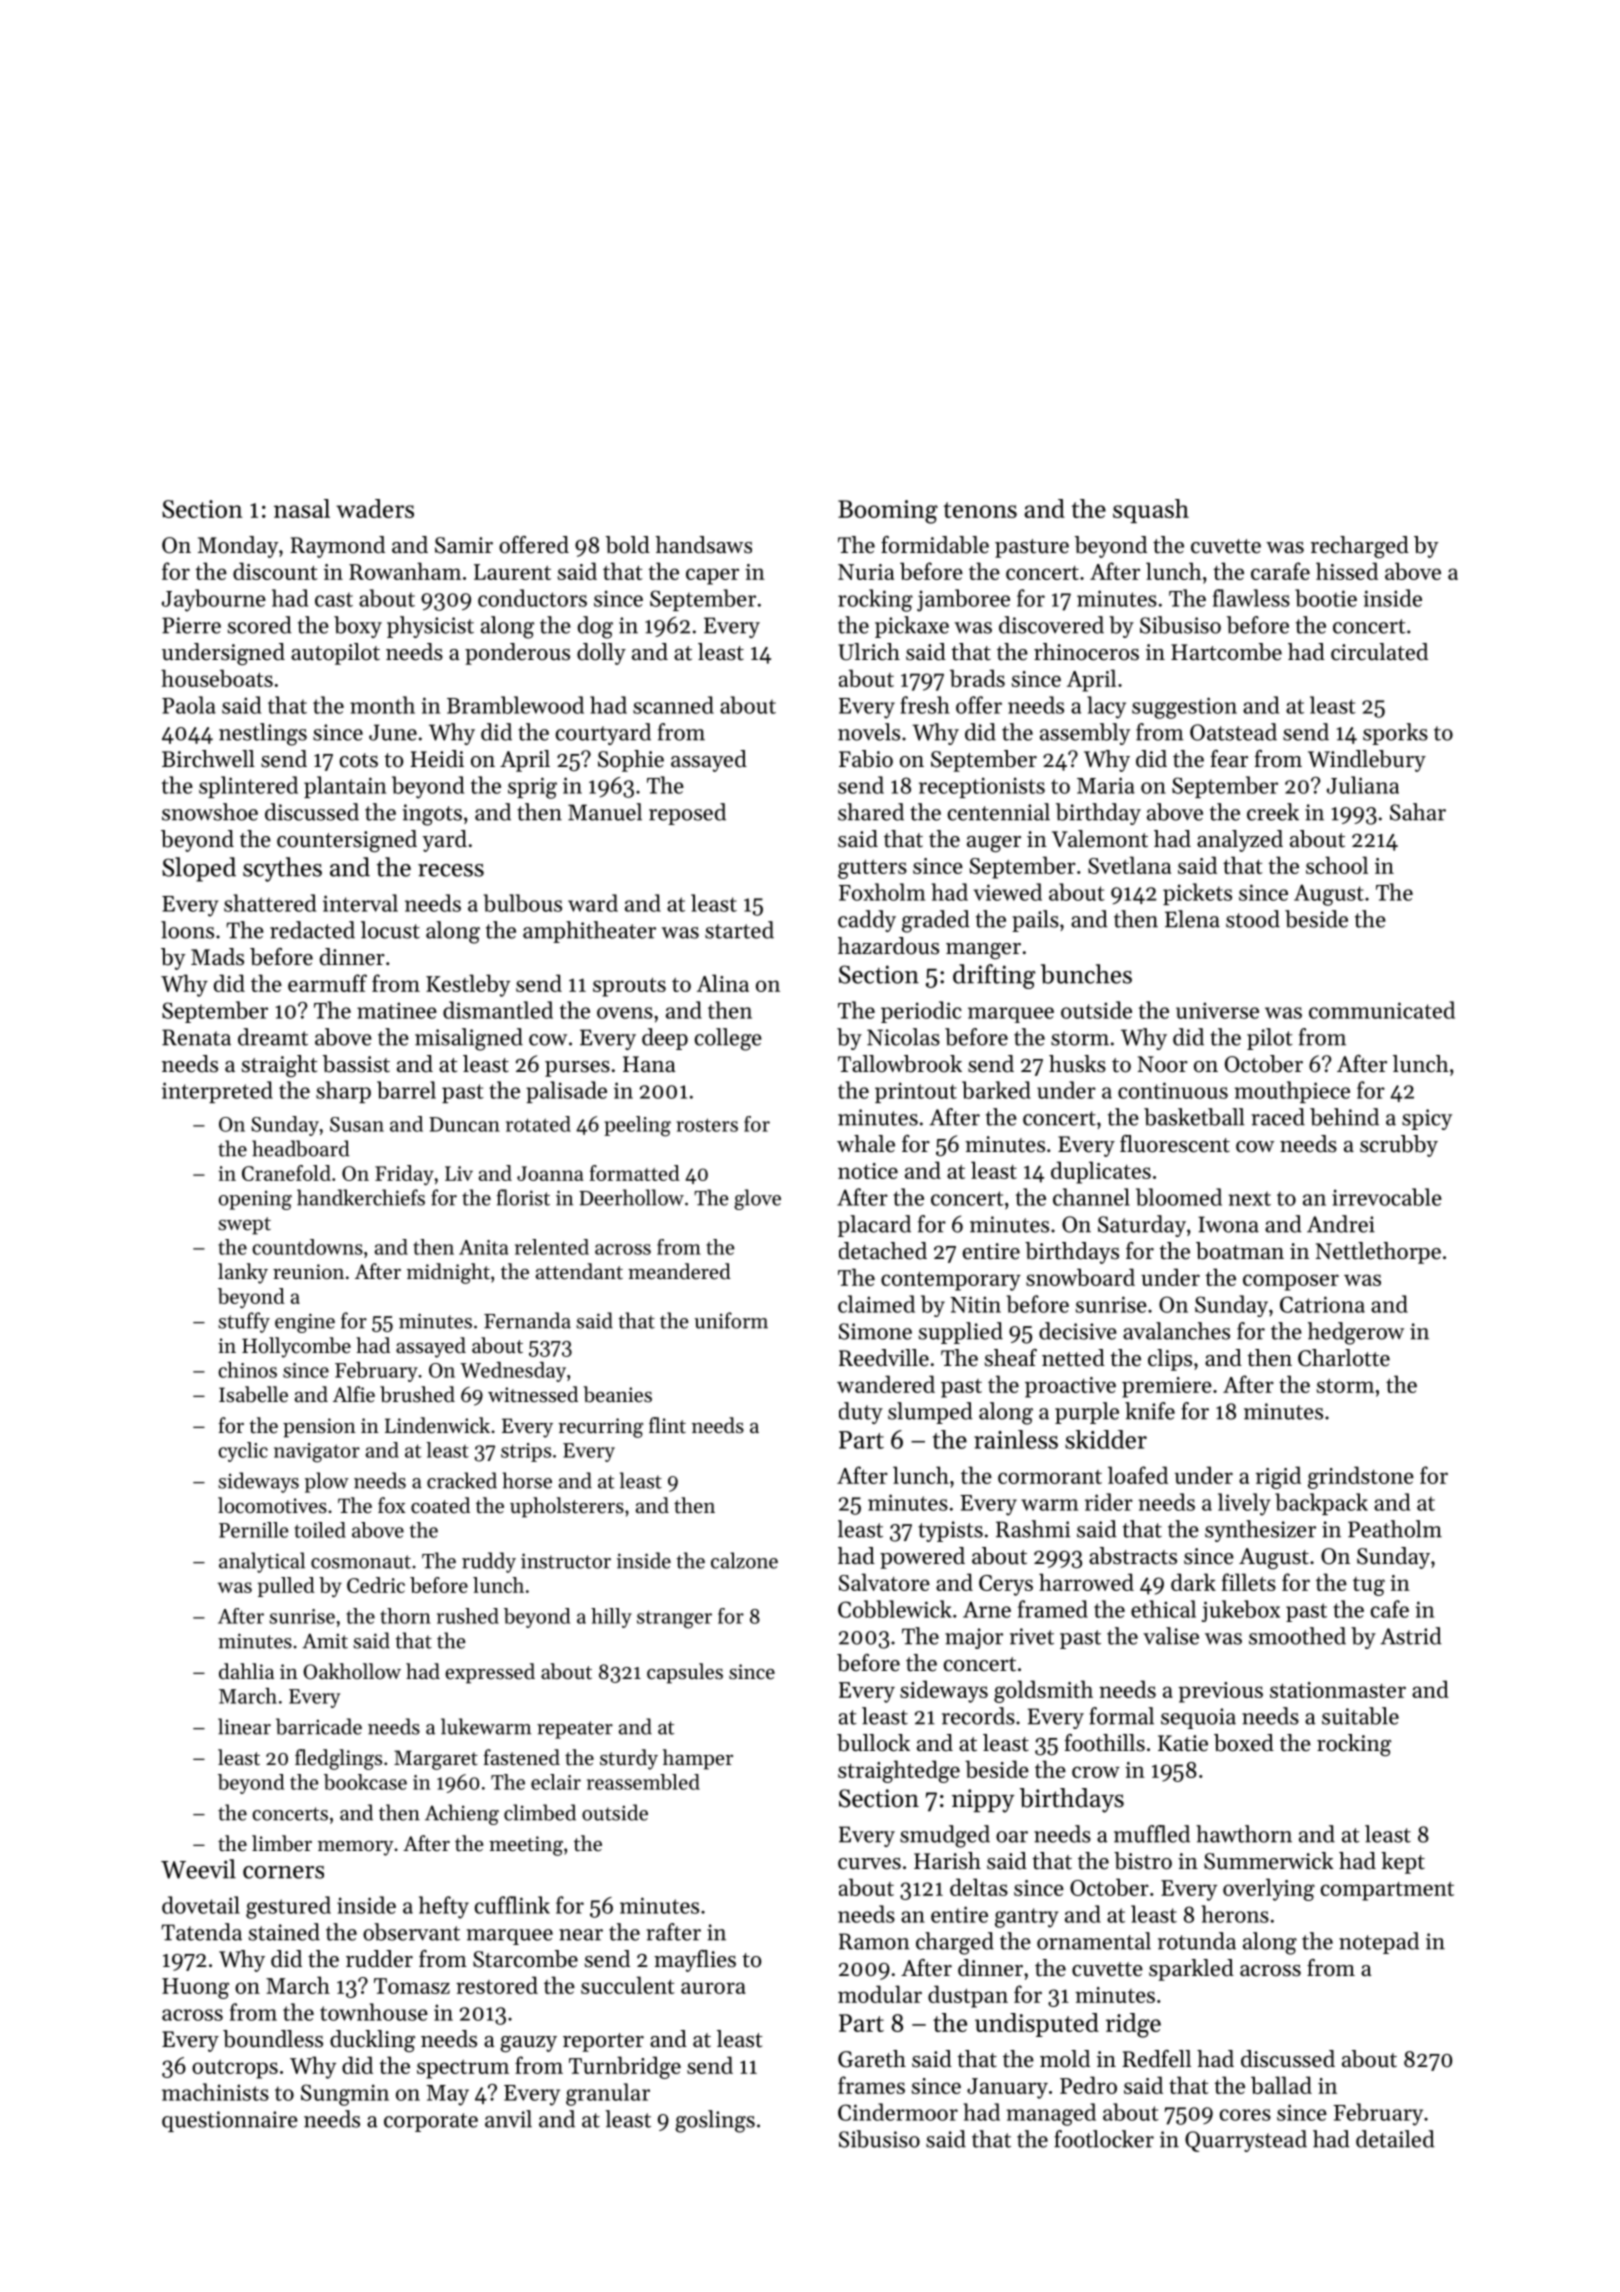 The height and width of the image is (2292, 1620). Describe the element at coordinates (1347, 571) in the image. I see `hissed` at that location.
